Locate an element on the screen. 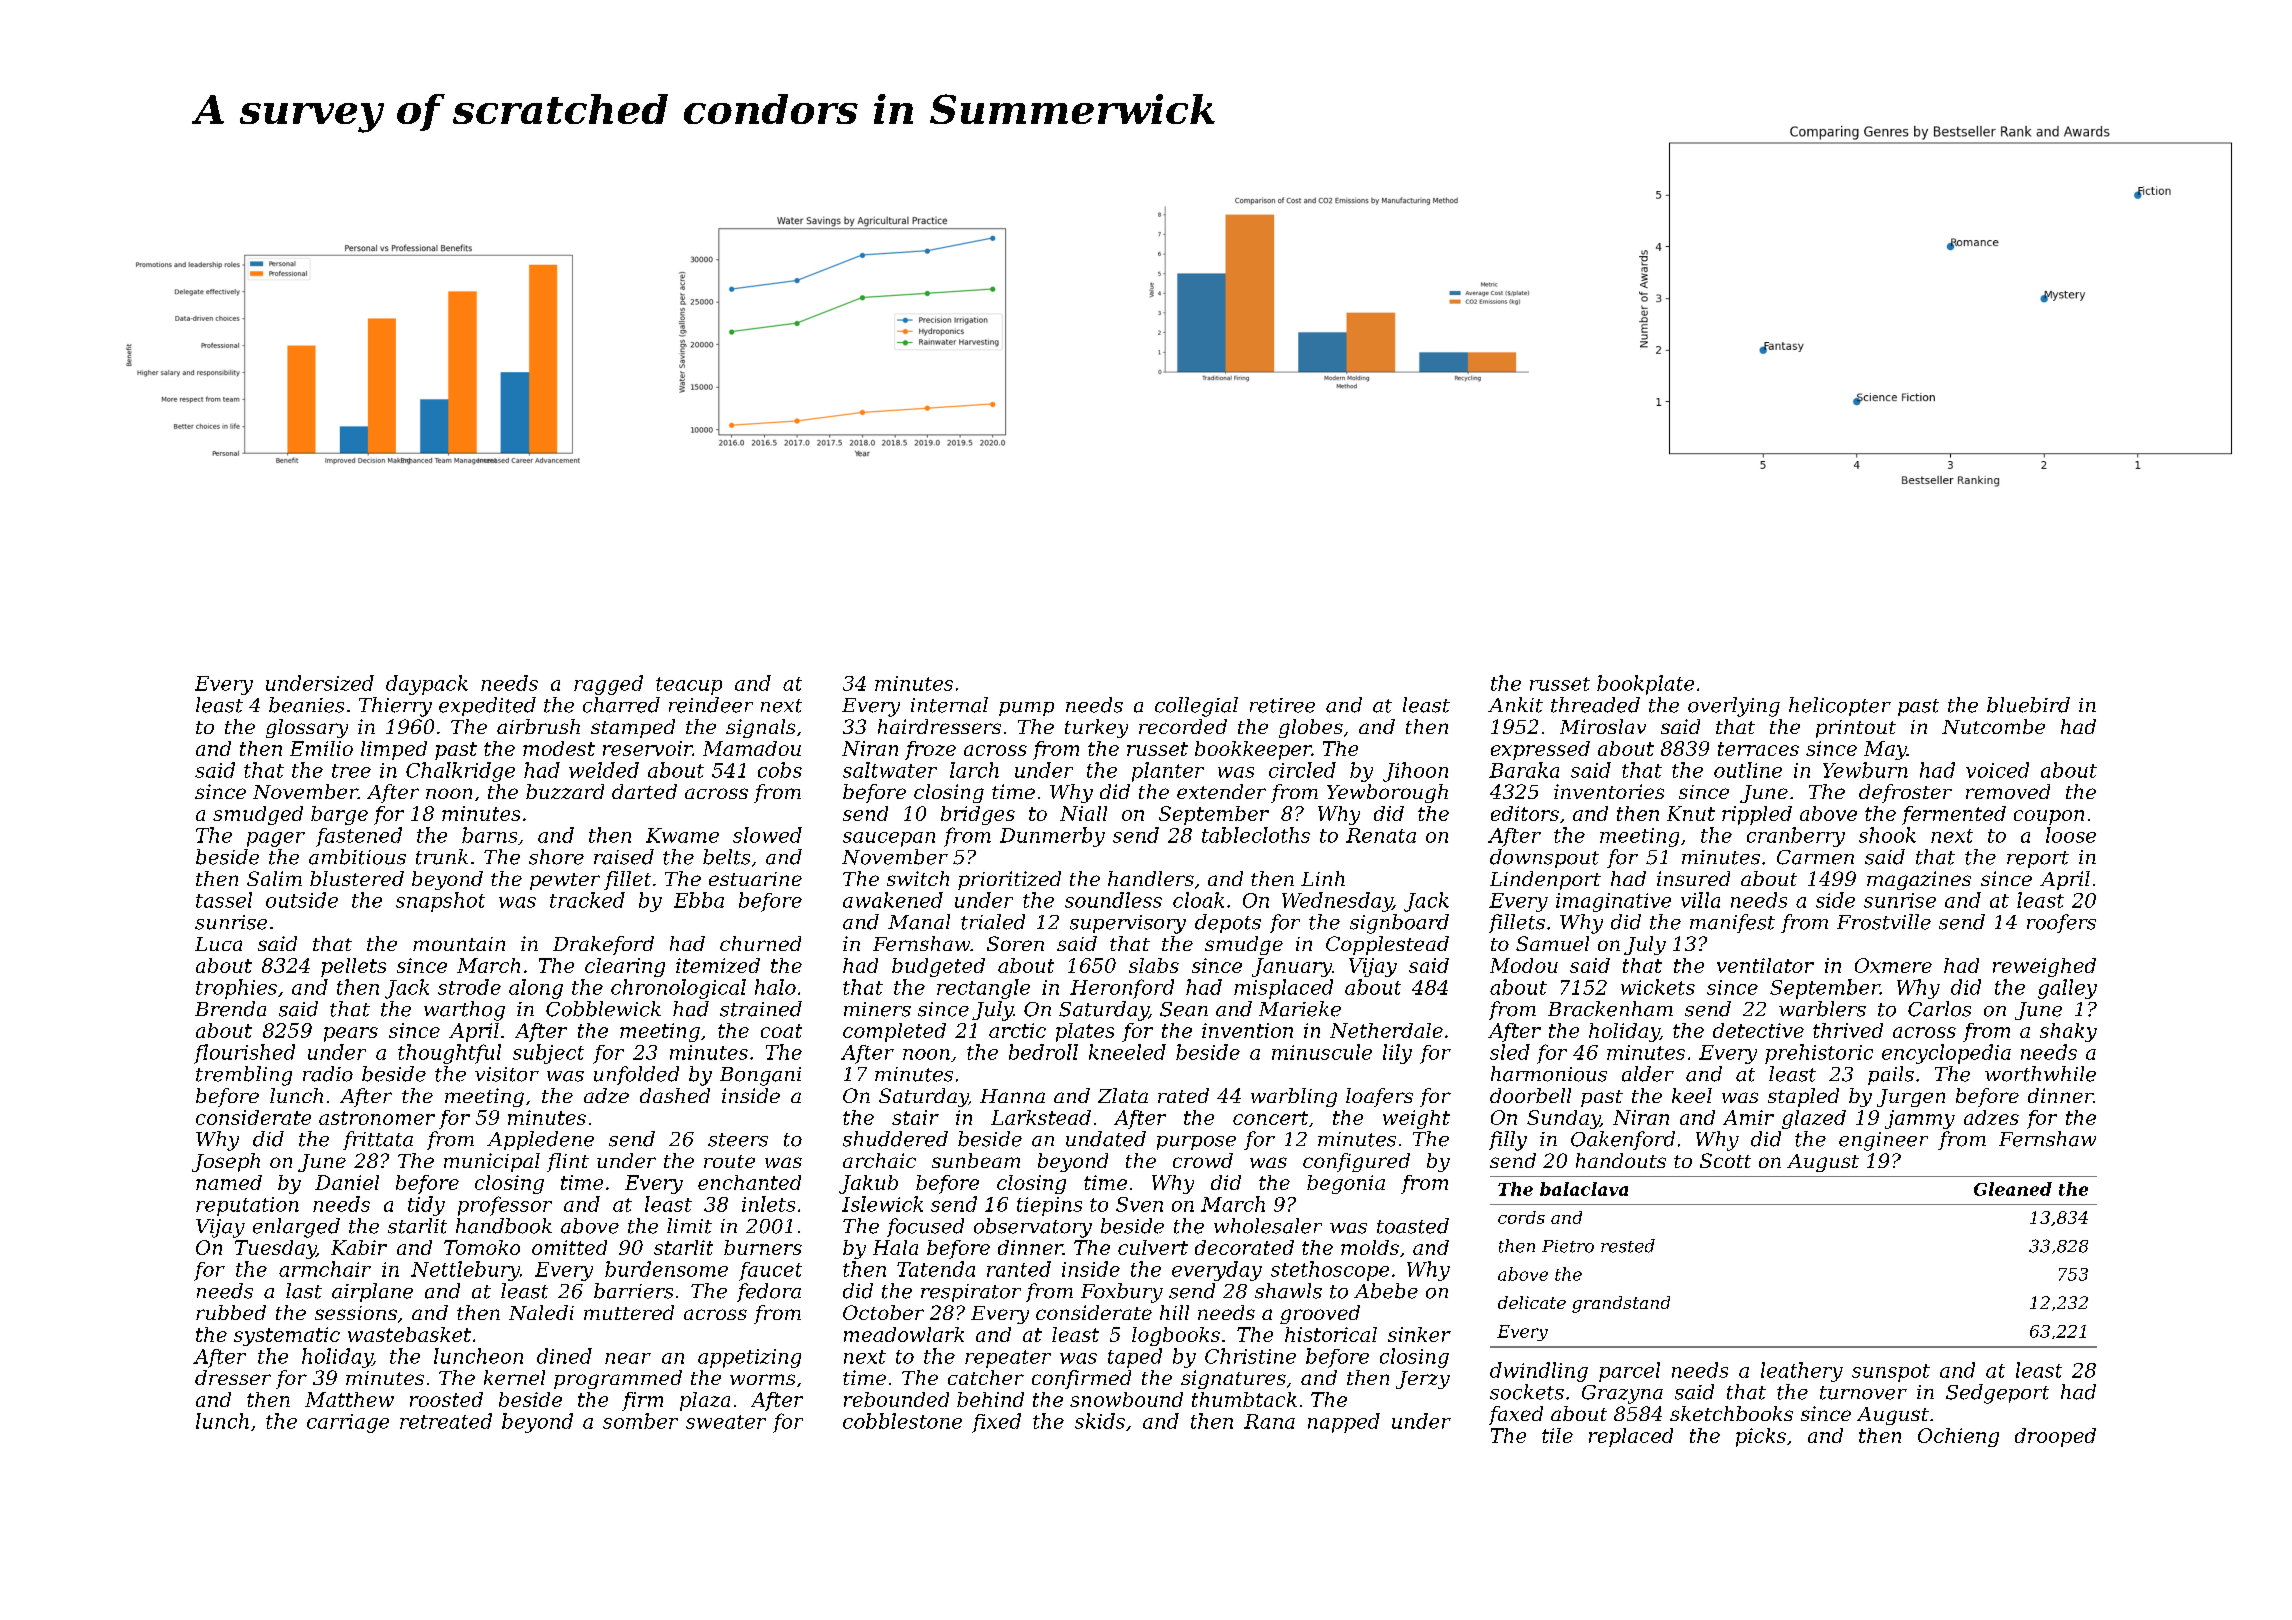  threaded is located at coordinates (1595, 705).
